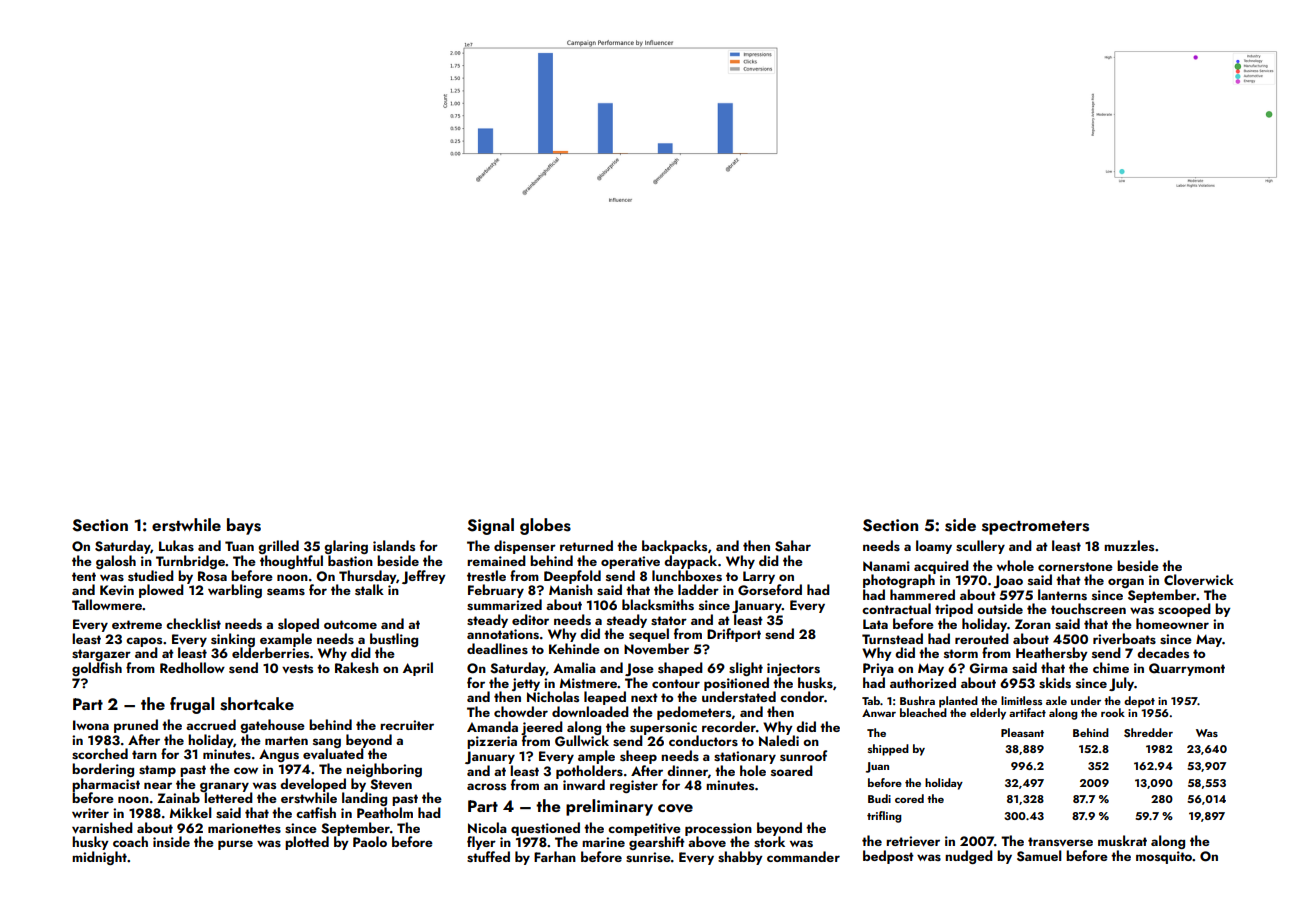 Image resolution: width=1308 pixels, height=924 pixels. Describe the element at coordinates (545, 526) in the screenshot. I see `globes` at that location.
